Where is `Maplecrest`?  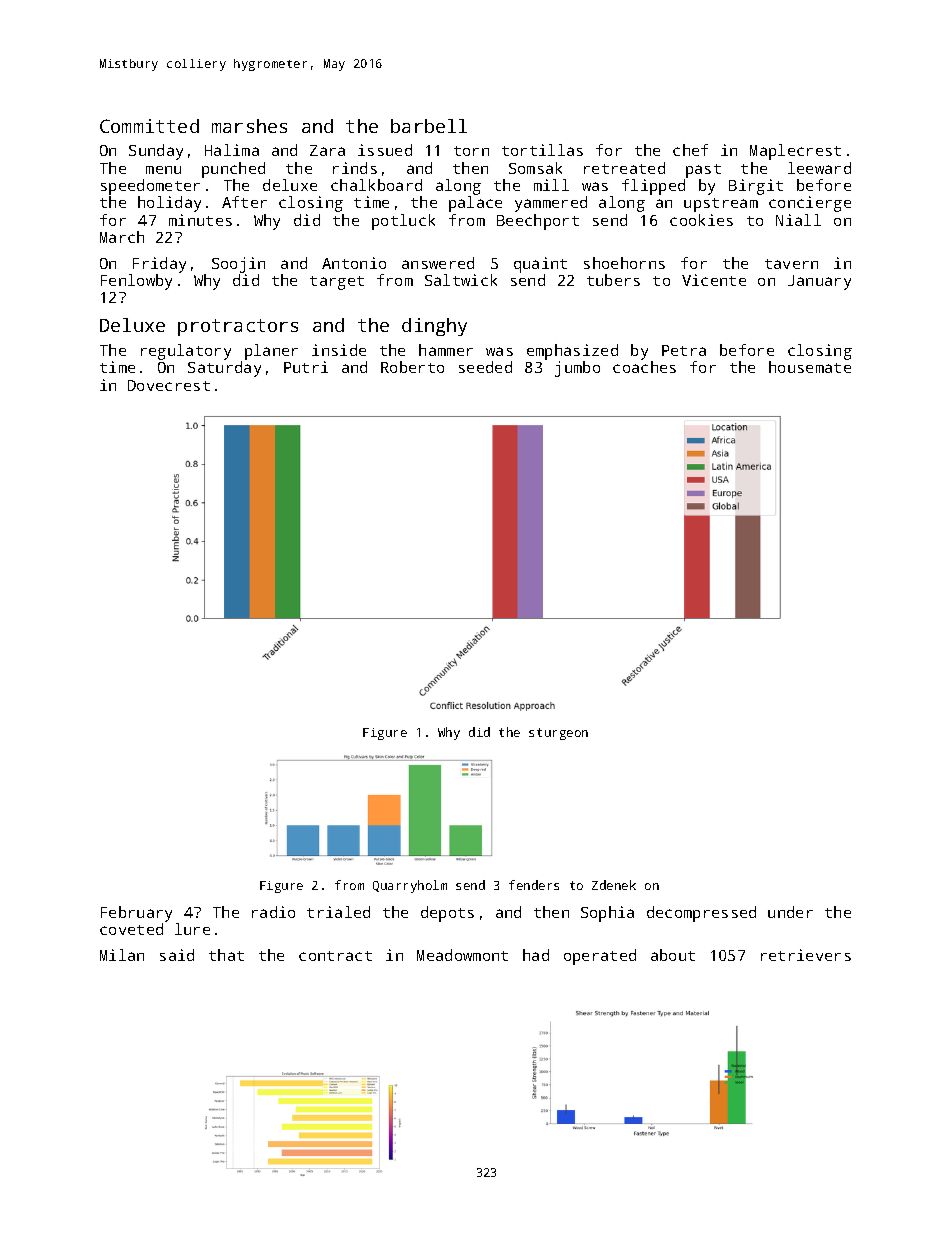
Maplecrest is located at coordinates (795, 152).
